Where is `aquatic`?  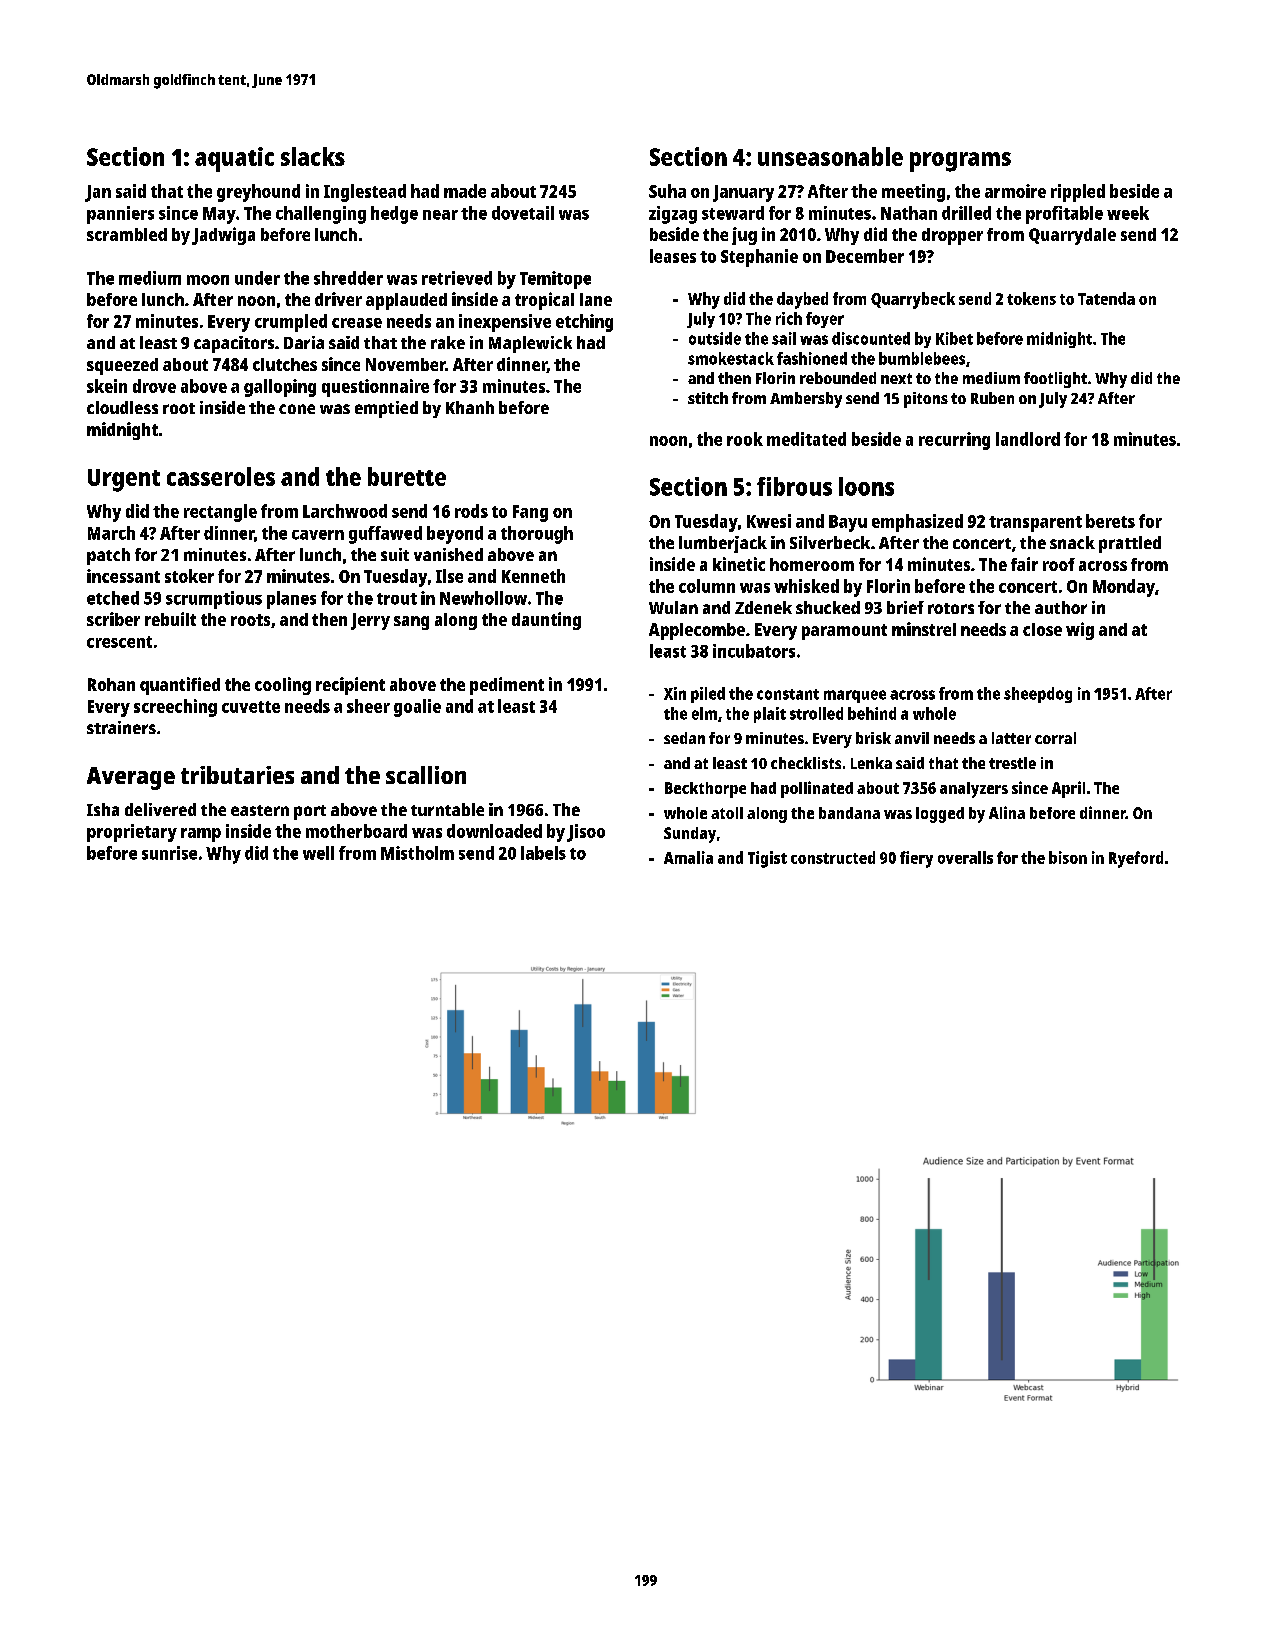 aquatic is located at coordinates (234, 159).
